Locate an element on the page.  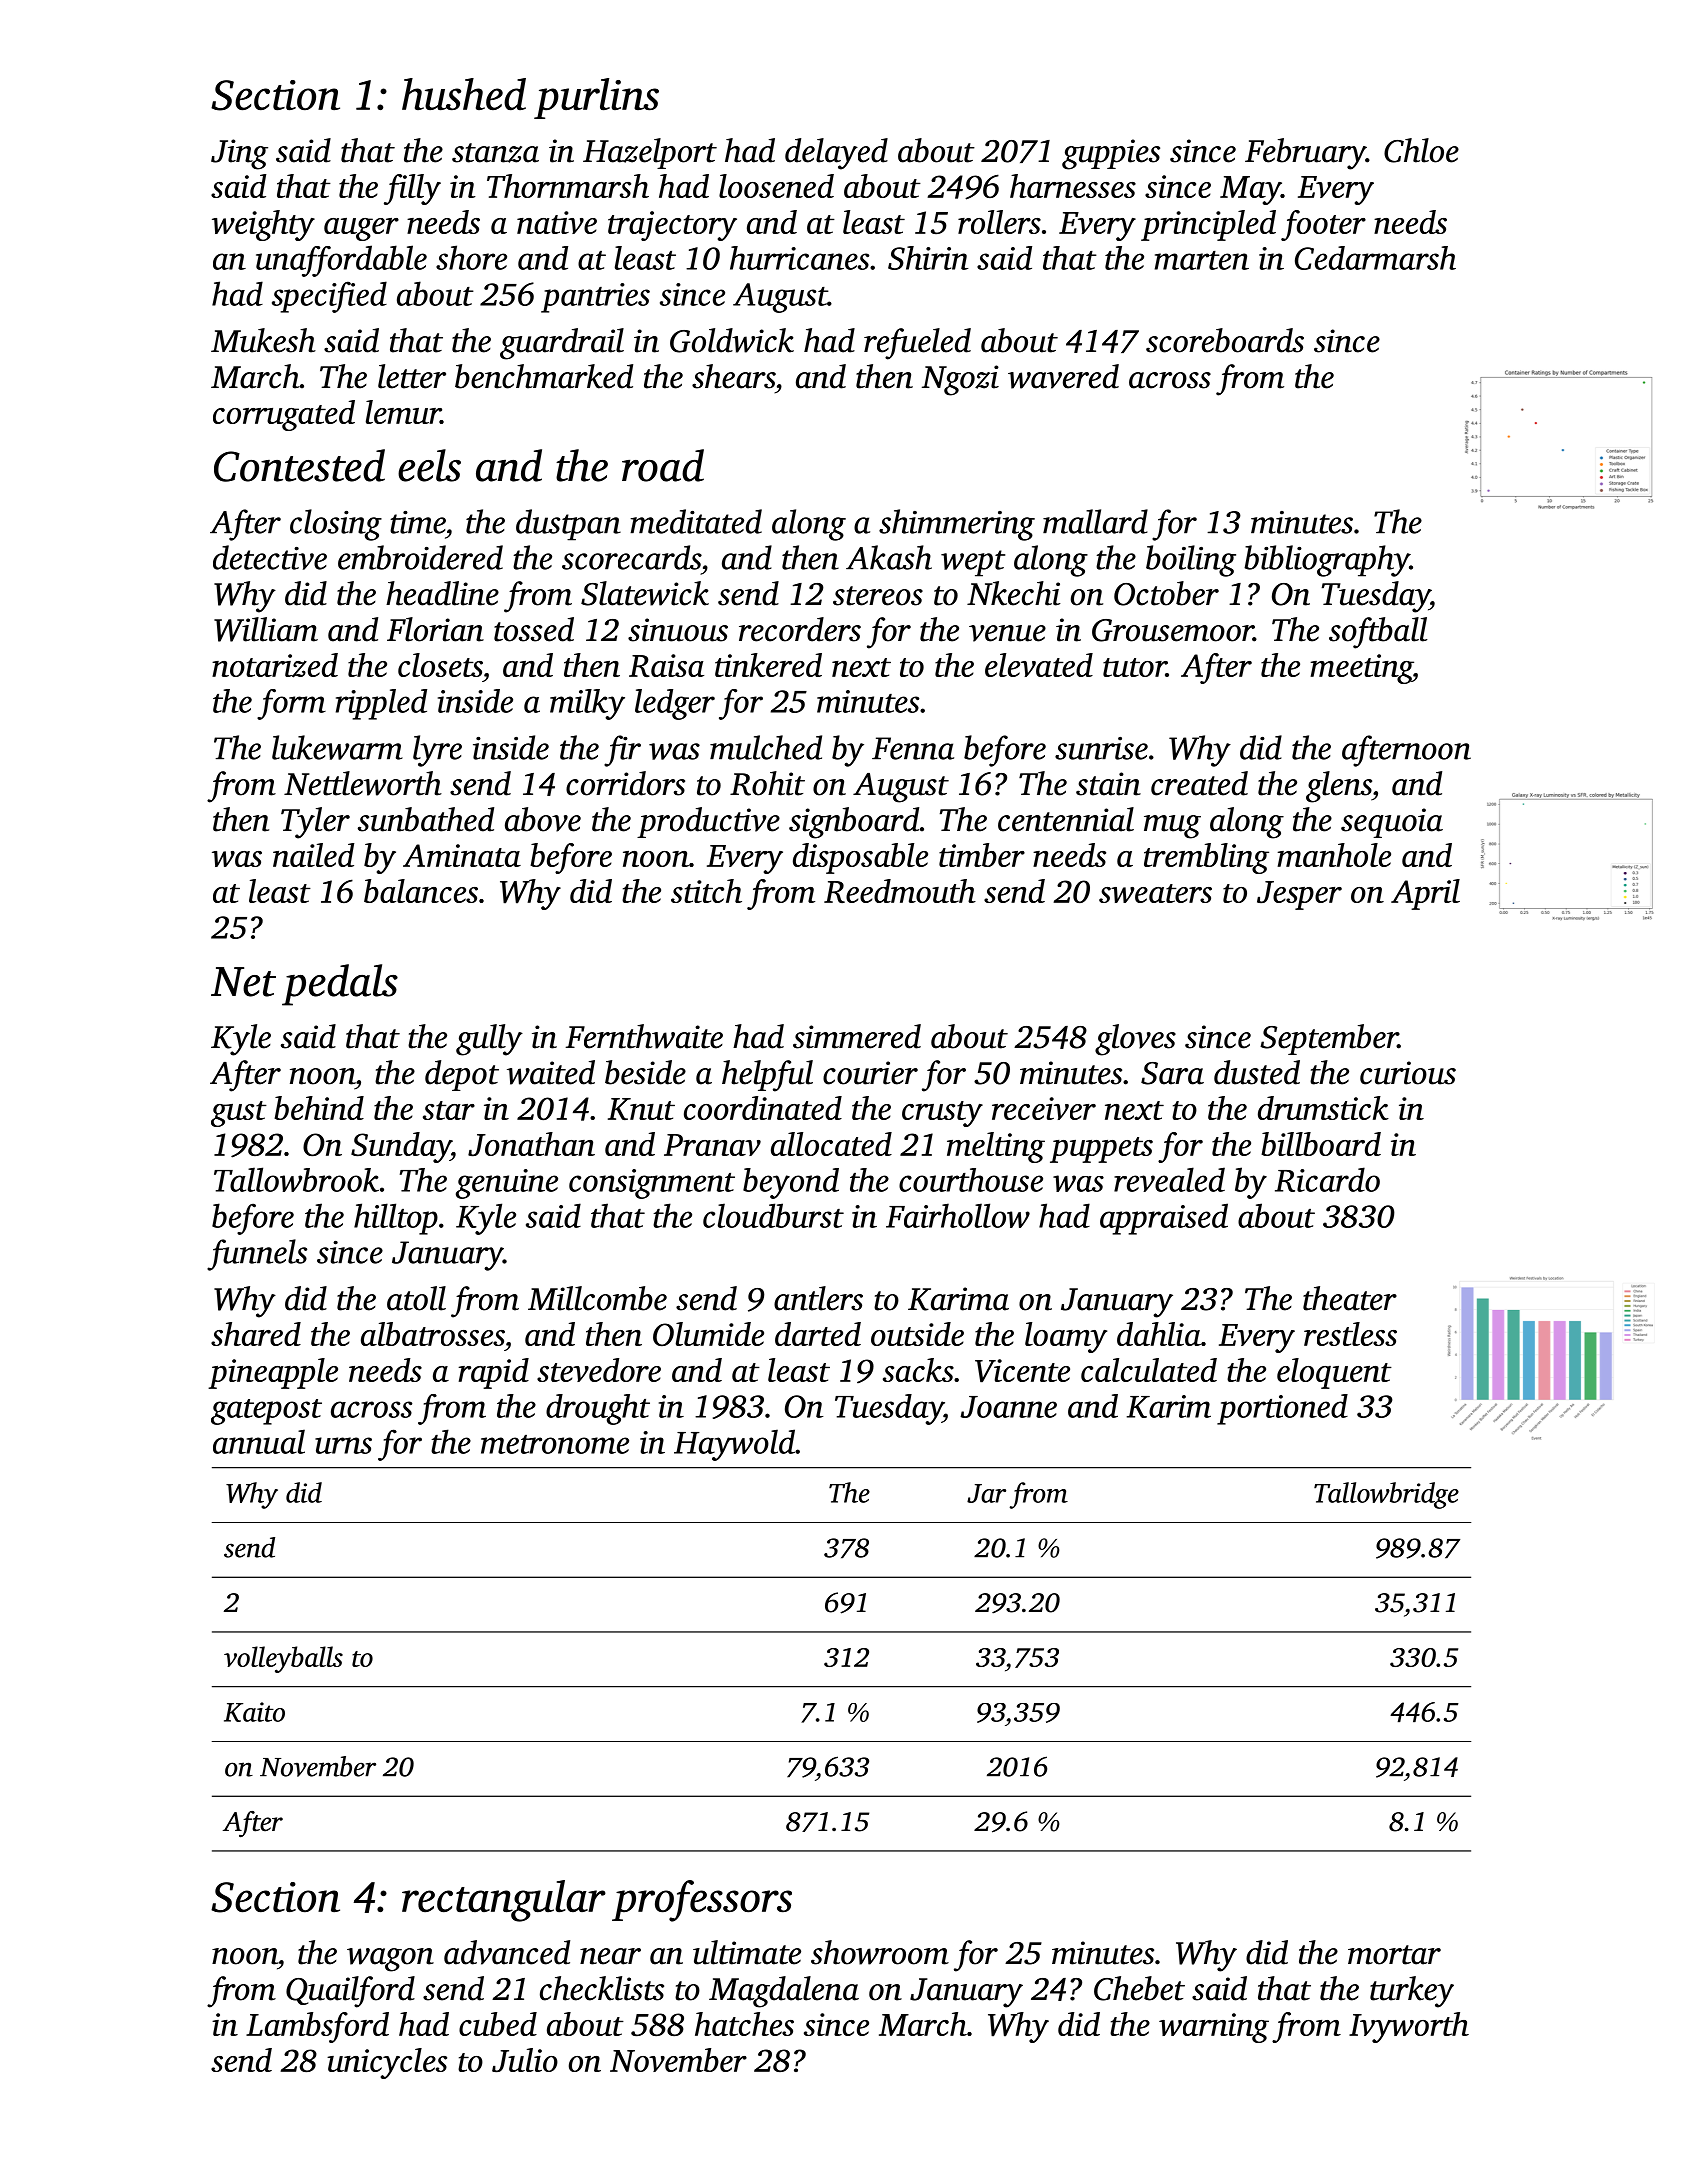
urns is located at coordinates (343, 1445).
